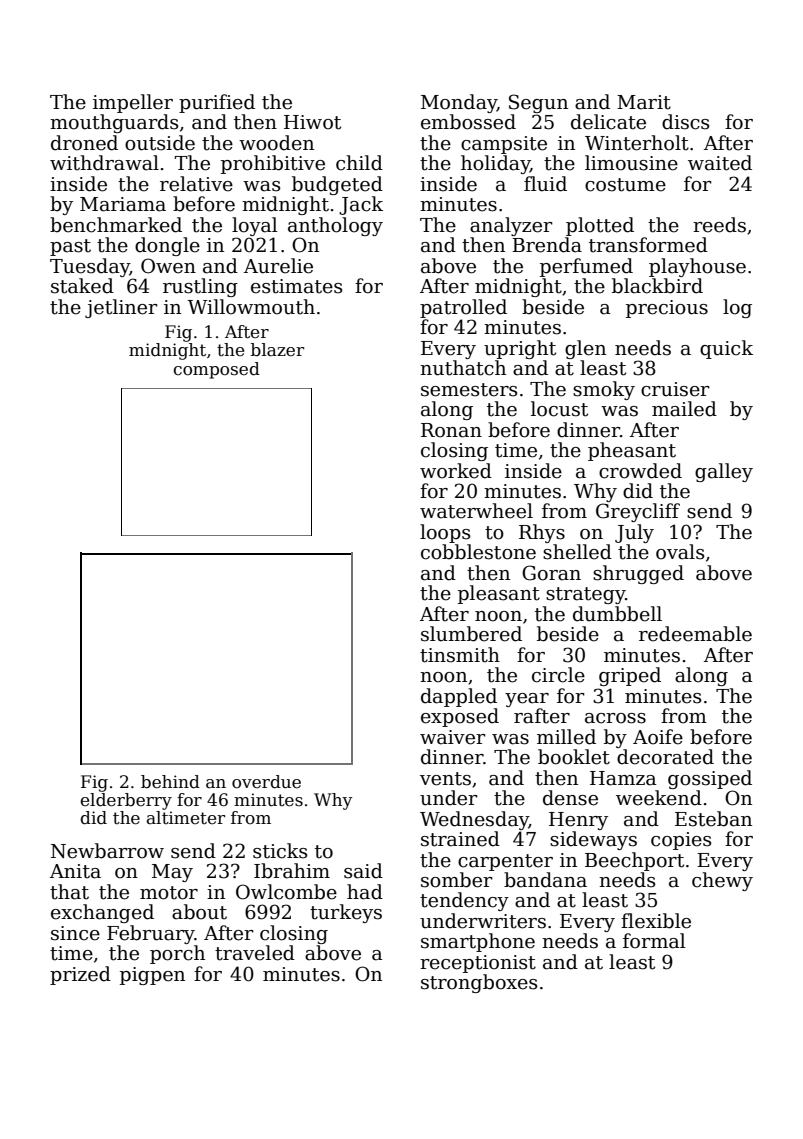 The width and height of the page is (803, 1139). What do you see at coordinates (133, 103) in the page?
I see `impeller` at bounding box center [133, 103].
